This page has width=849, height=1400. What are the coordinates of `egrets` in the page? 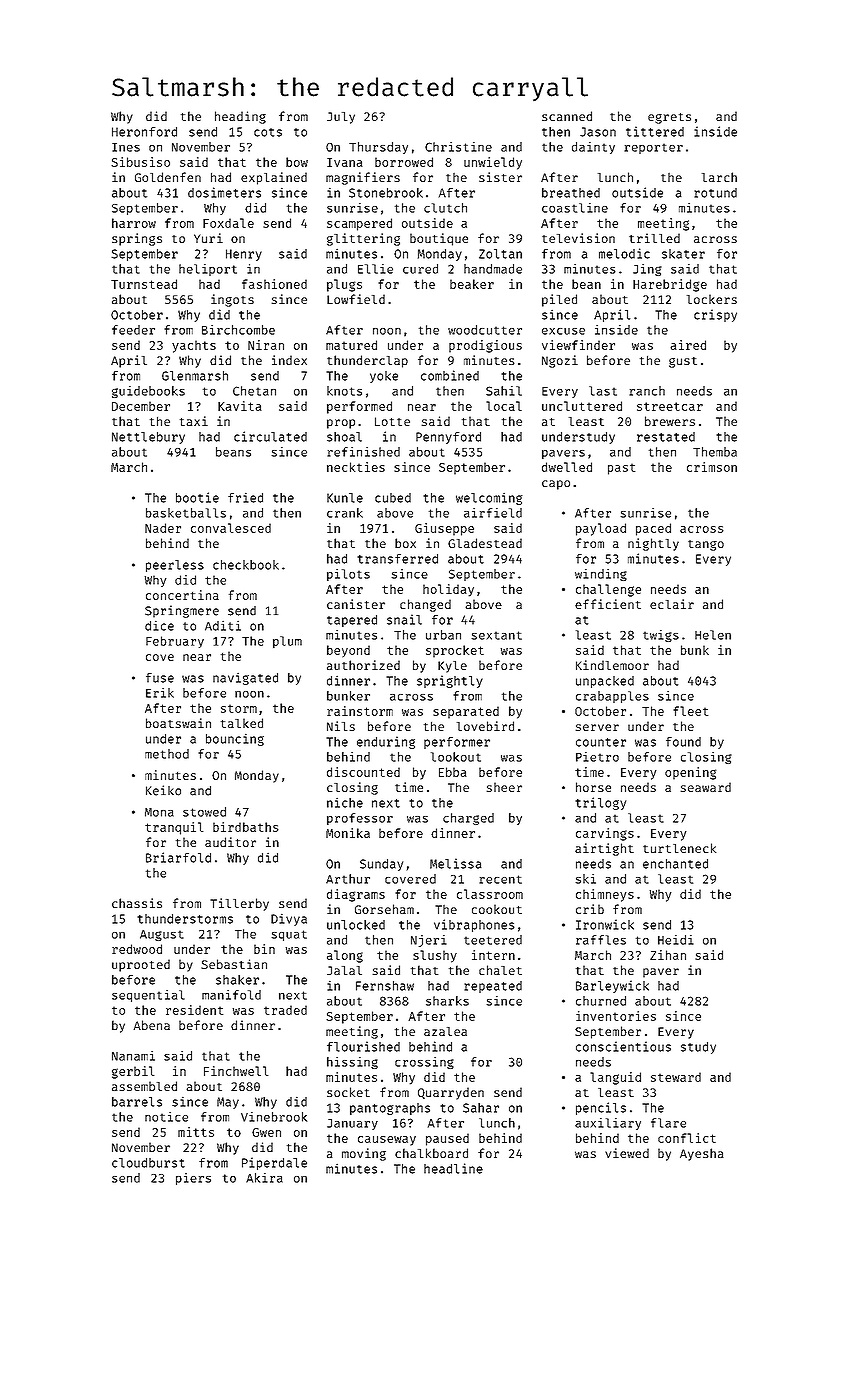 It's located at (669, 118).
